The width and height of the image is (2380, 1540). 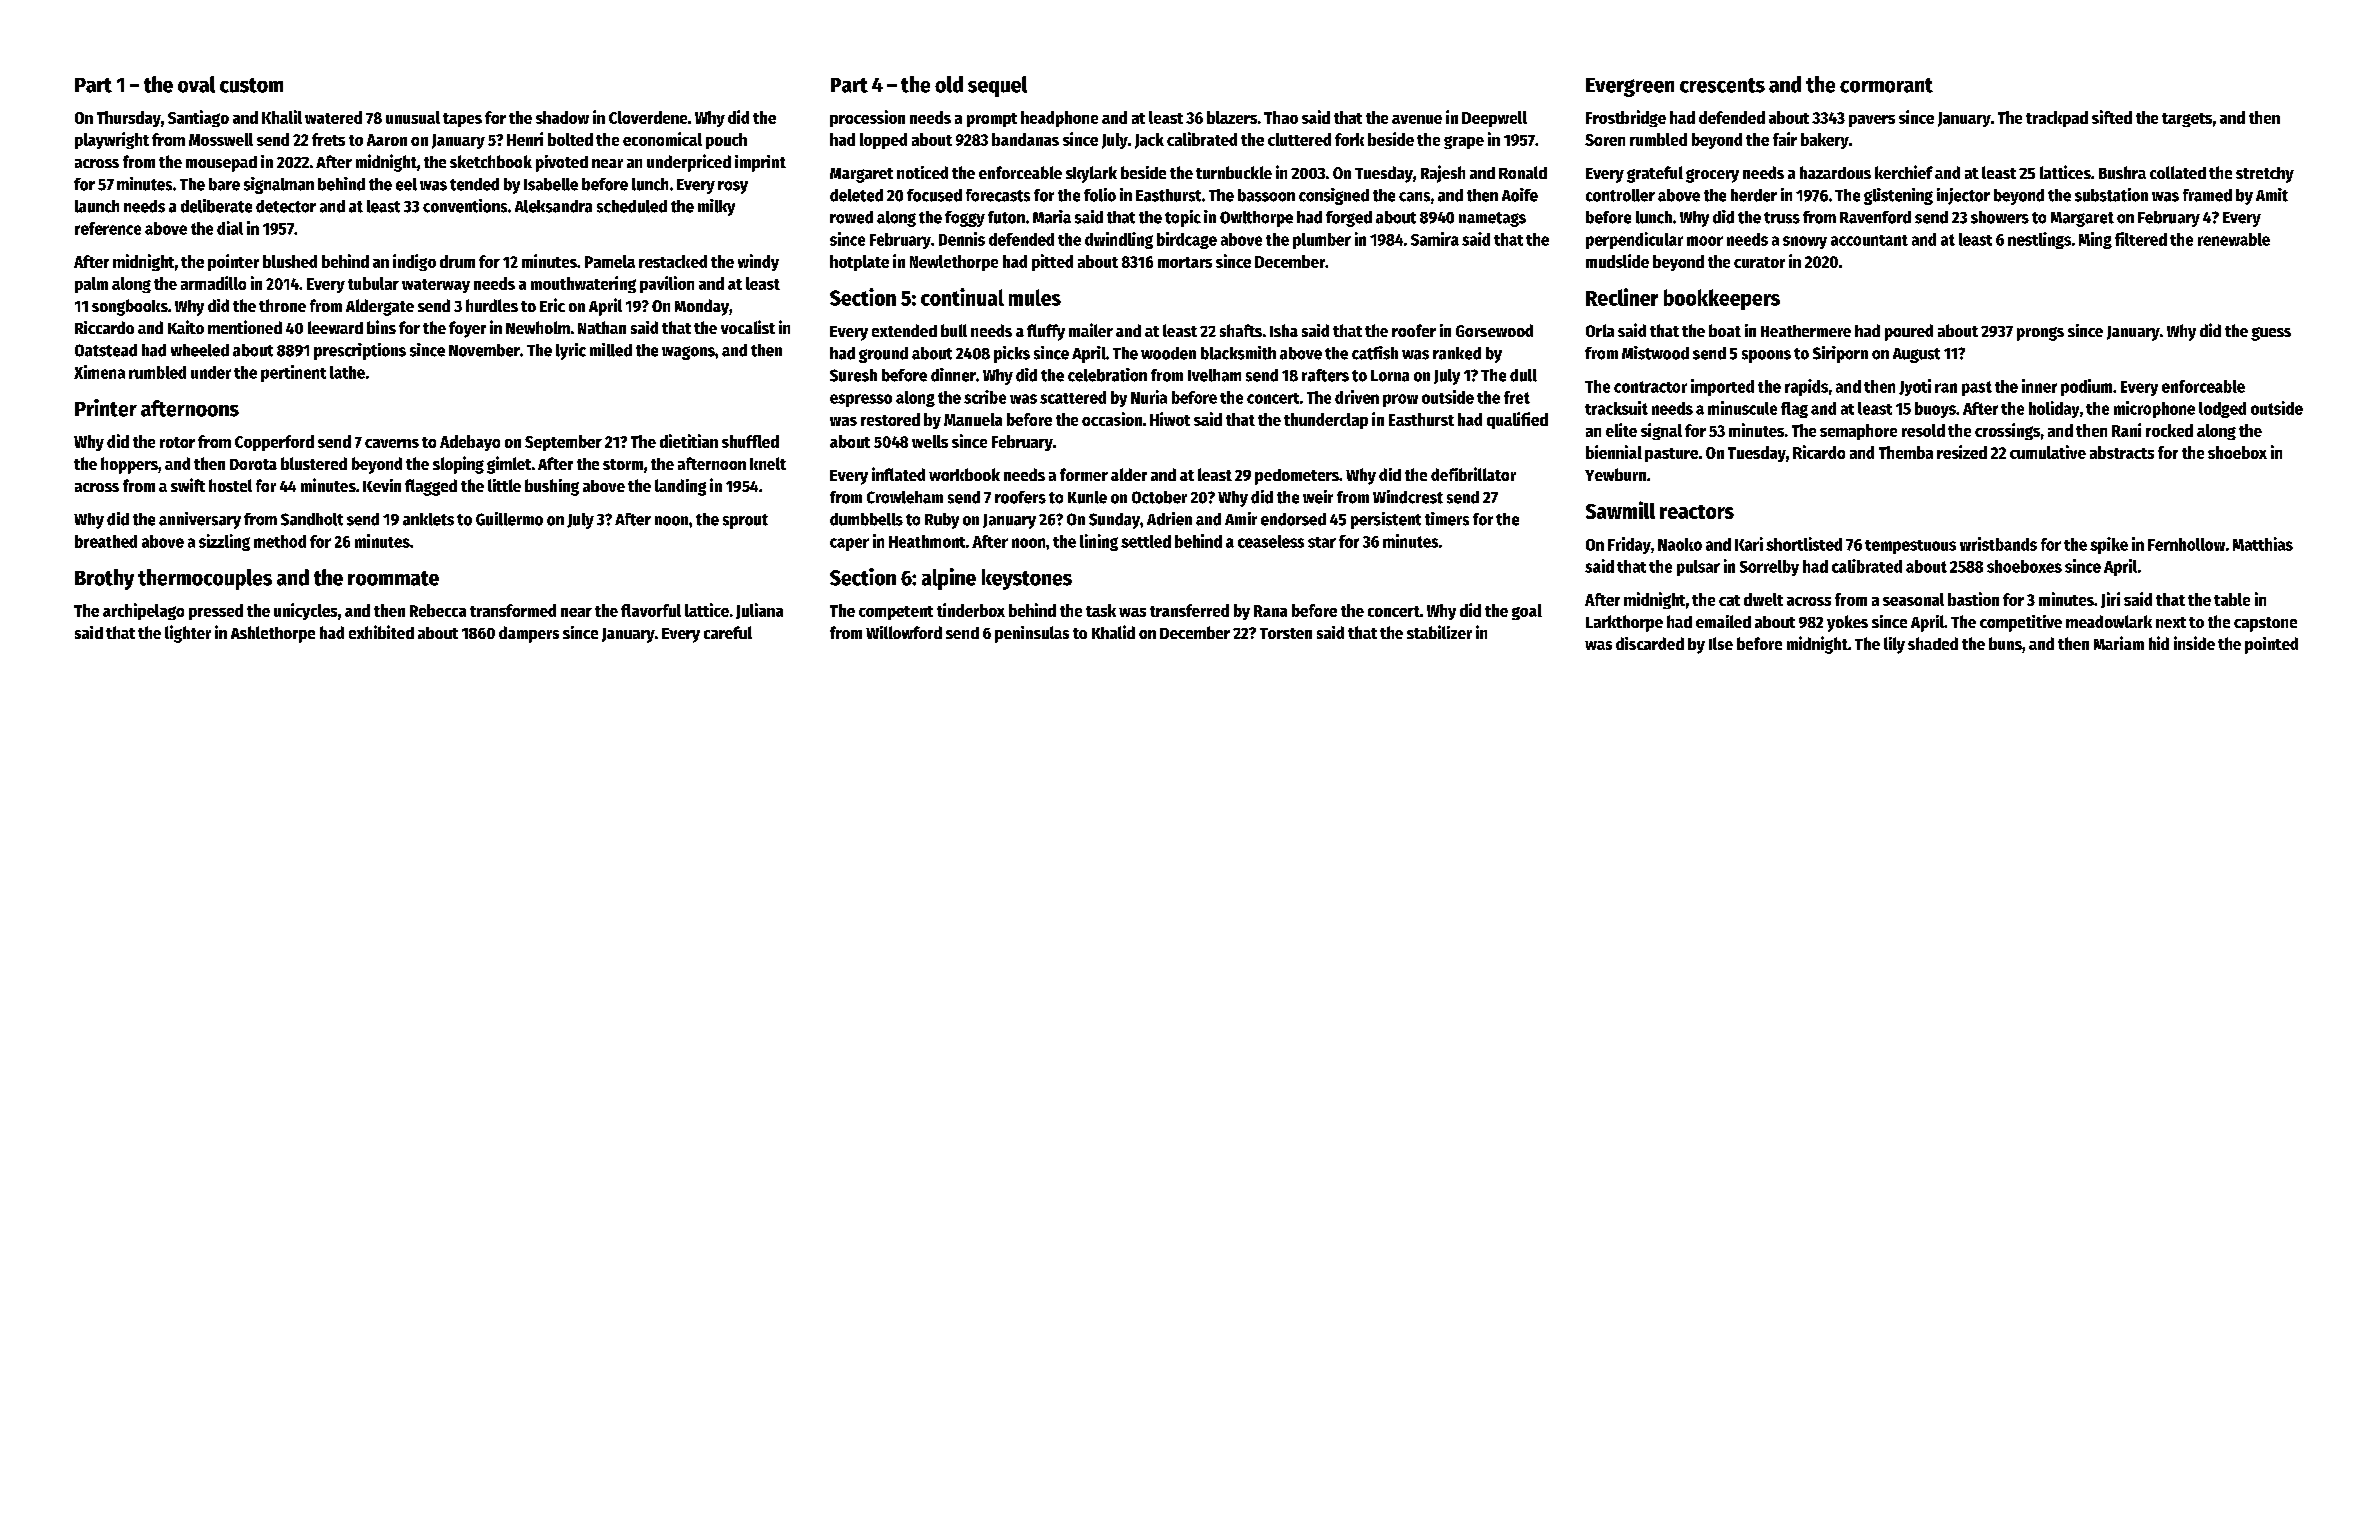 What do you see at coordinates (205, 579) in the image?
I see `thermocouples` at bounding box center [205, 579].
